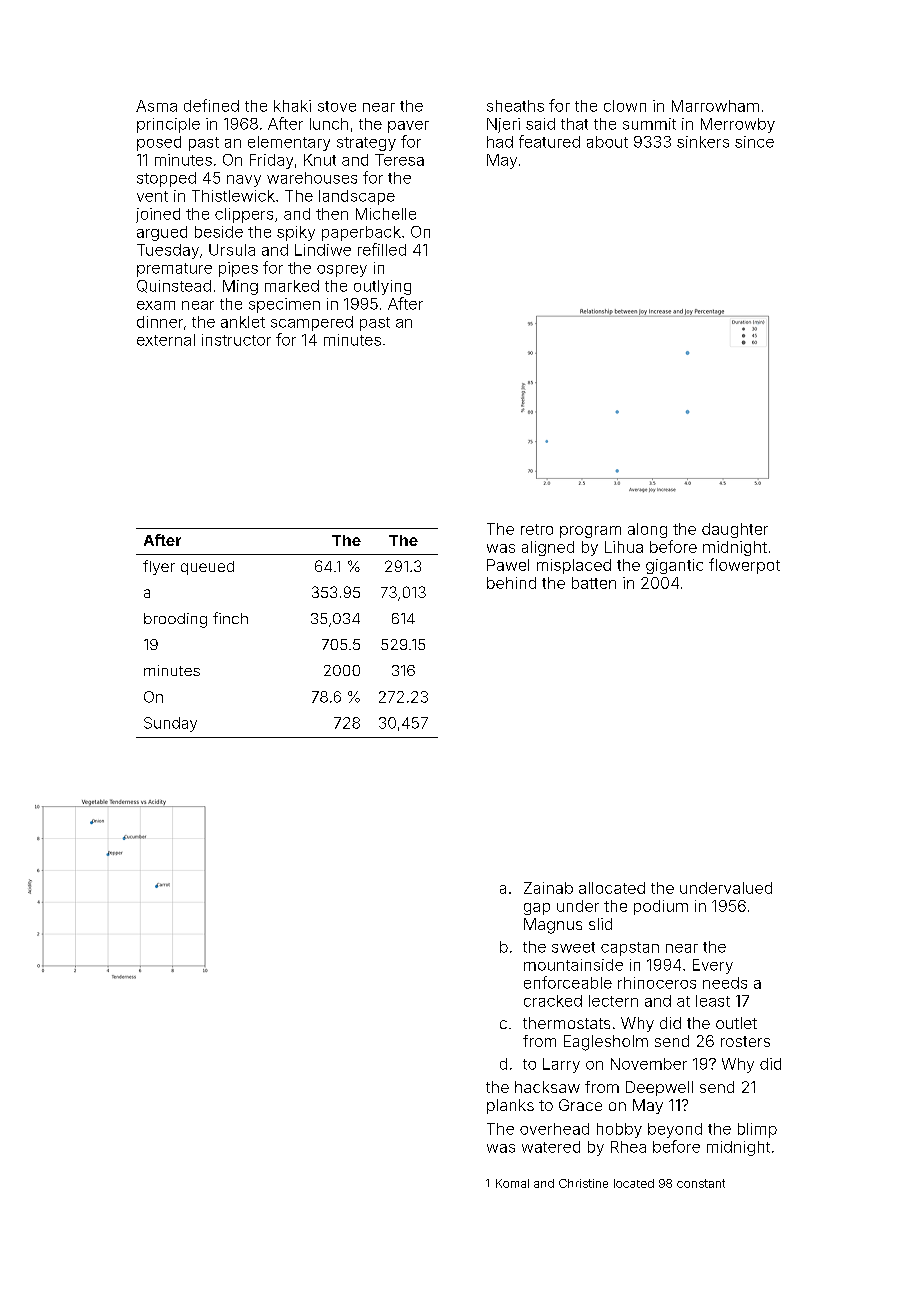 This screenshot has height=1314, width=924. What do you see at coordinates (156, 106) in the screenshot?
I see `Asma` at bounding box center [156, 106].
